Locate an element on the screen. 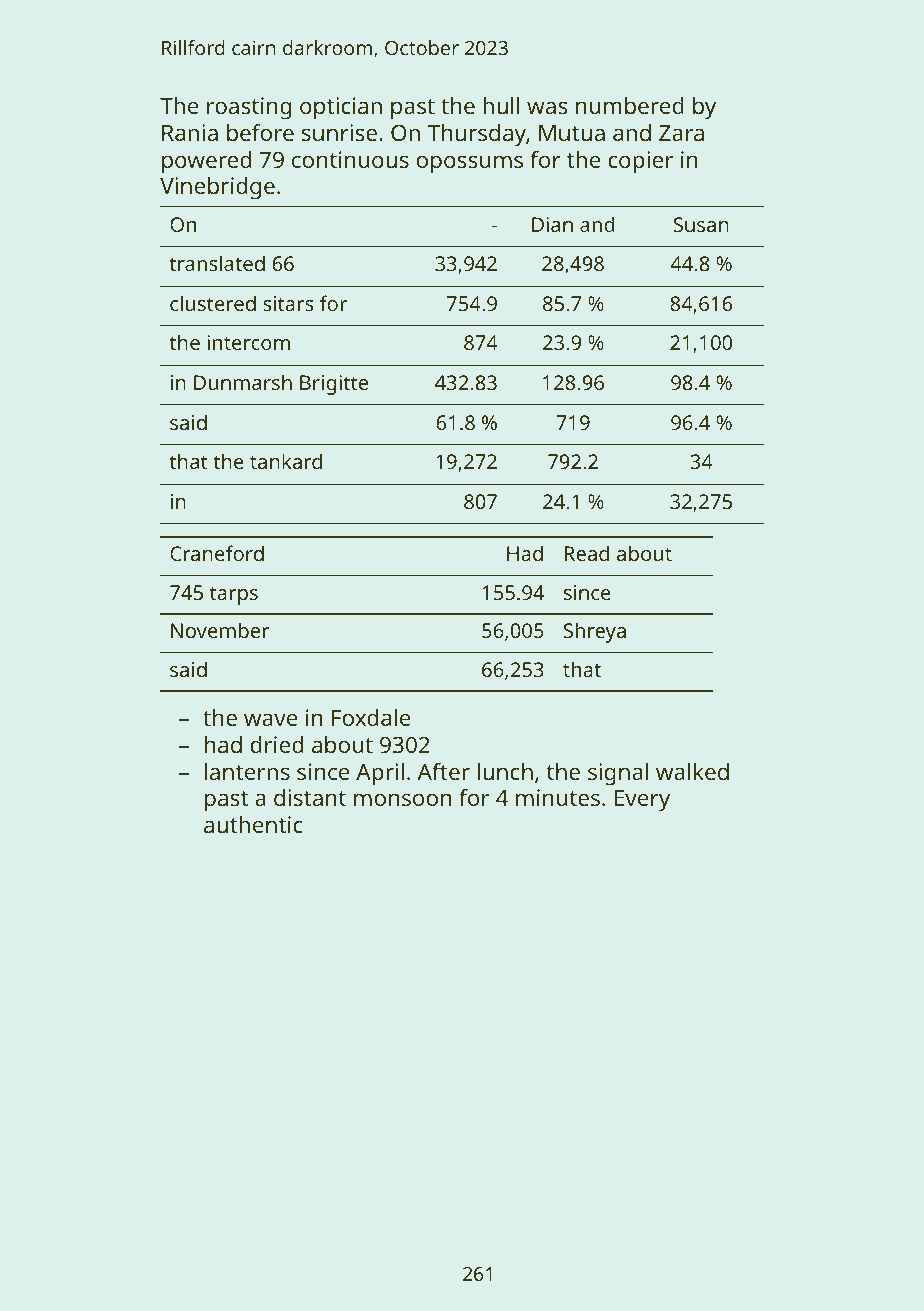 This screenshot has height=1311, width=924. optician is located at coordinates (341, 108).
